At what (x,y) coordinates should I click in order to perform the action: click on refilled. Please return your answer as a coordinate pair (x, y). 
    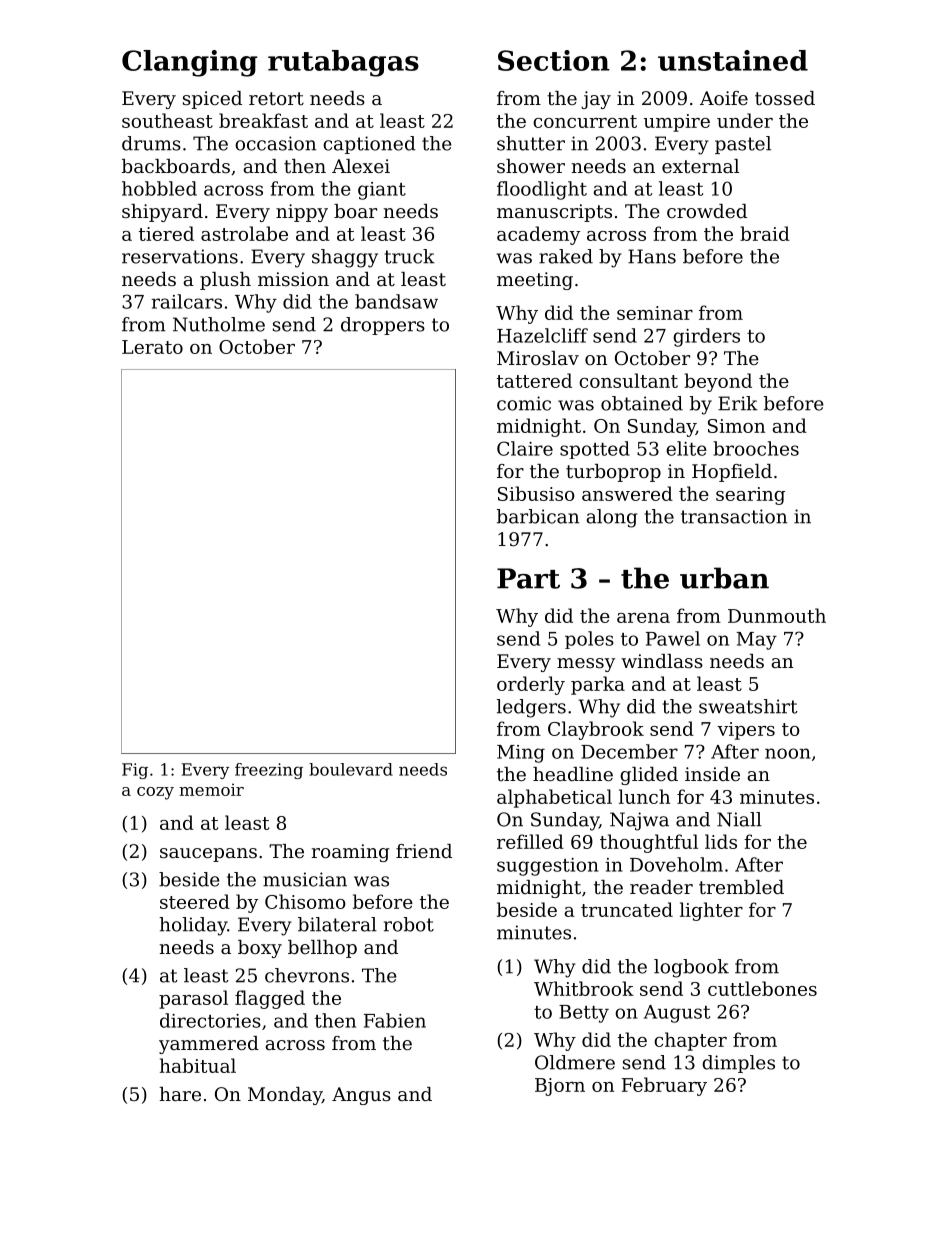
    Looking at the image, I should click on (530, 841).
